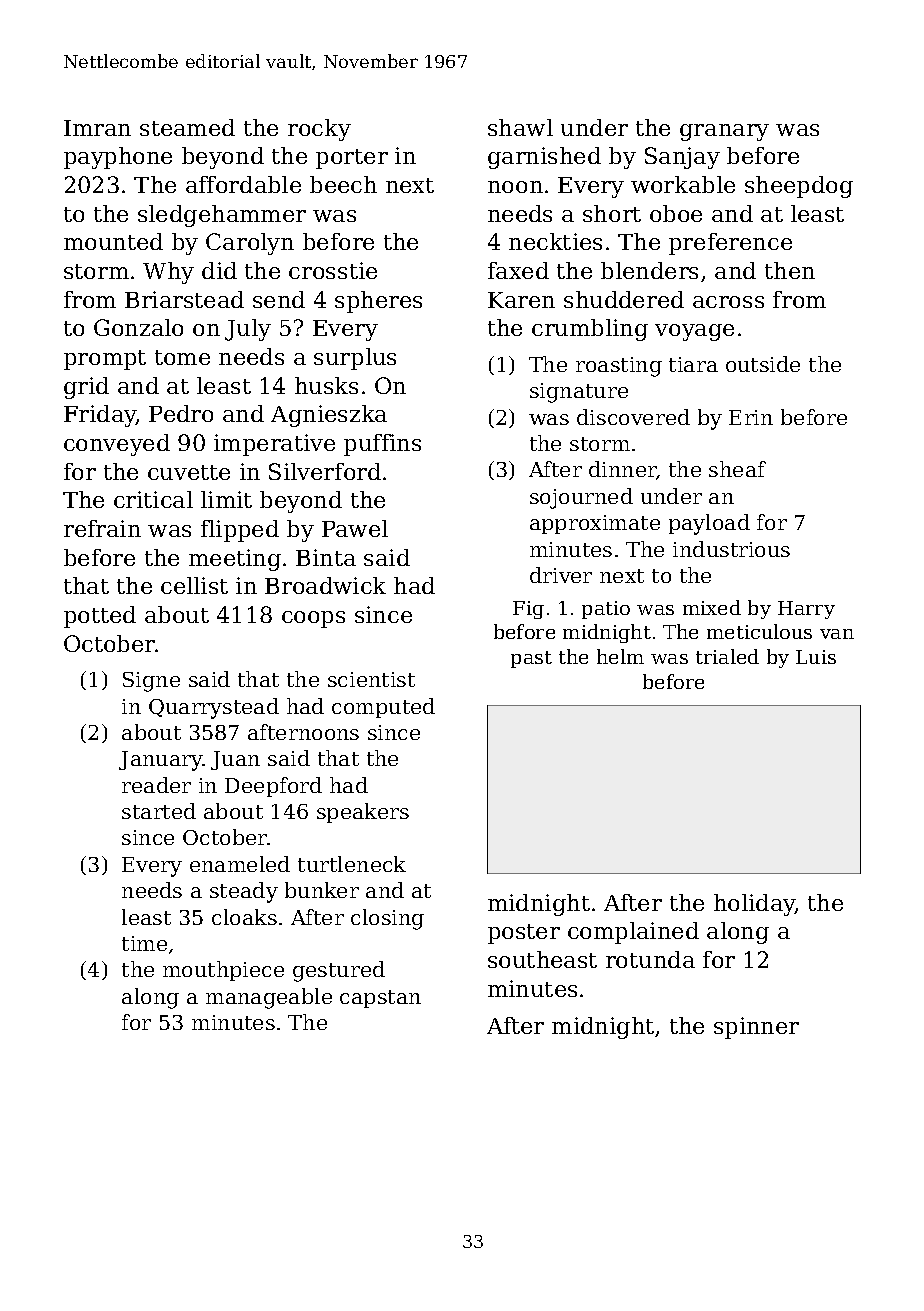  I want to click on spinner, so click(756, 1028).
